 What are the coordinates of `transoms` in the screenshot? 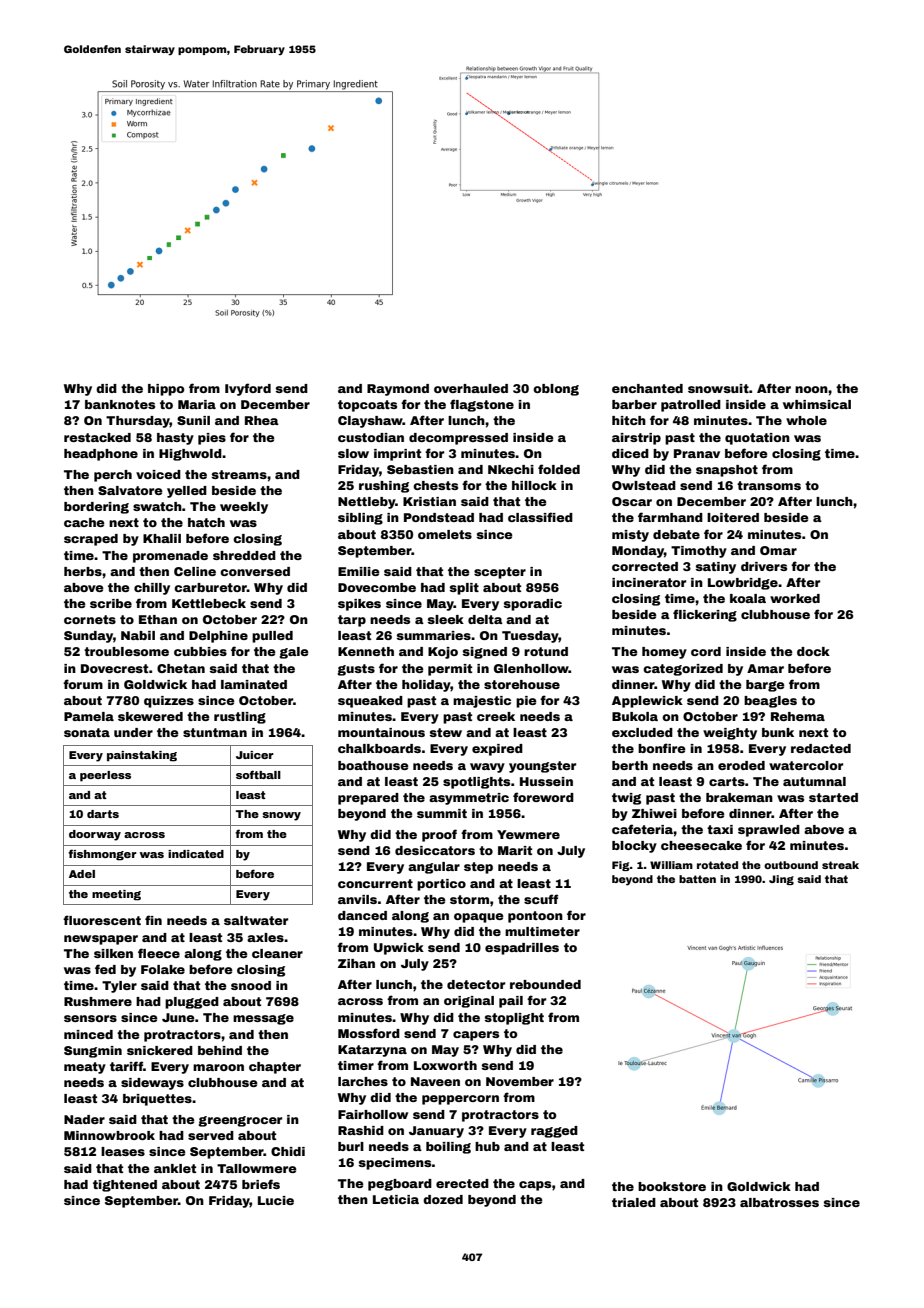 It's located at (769, 485).
